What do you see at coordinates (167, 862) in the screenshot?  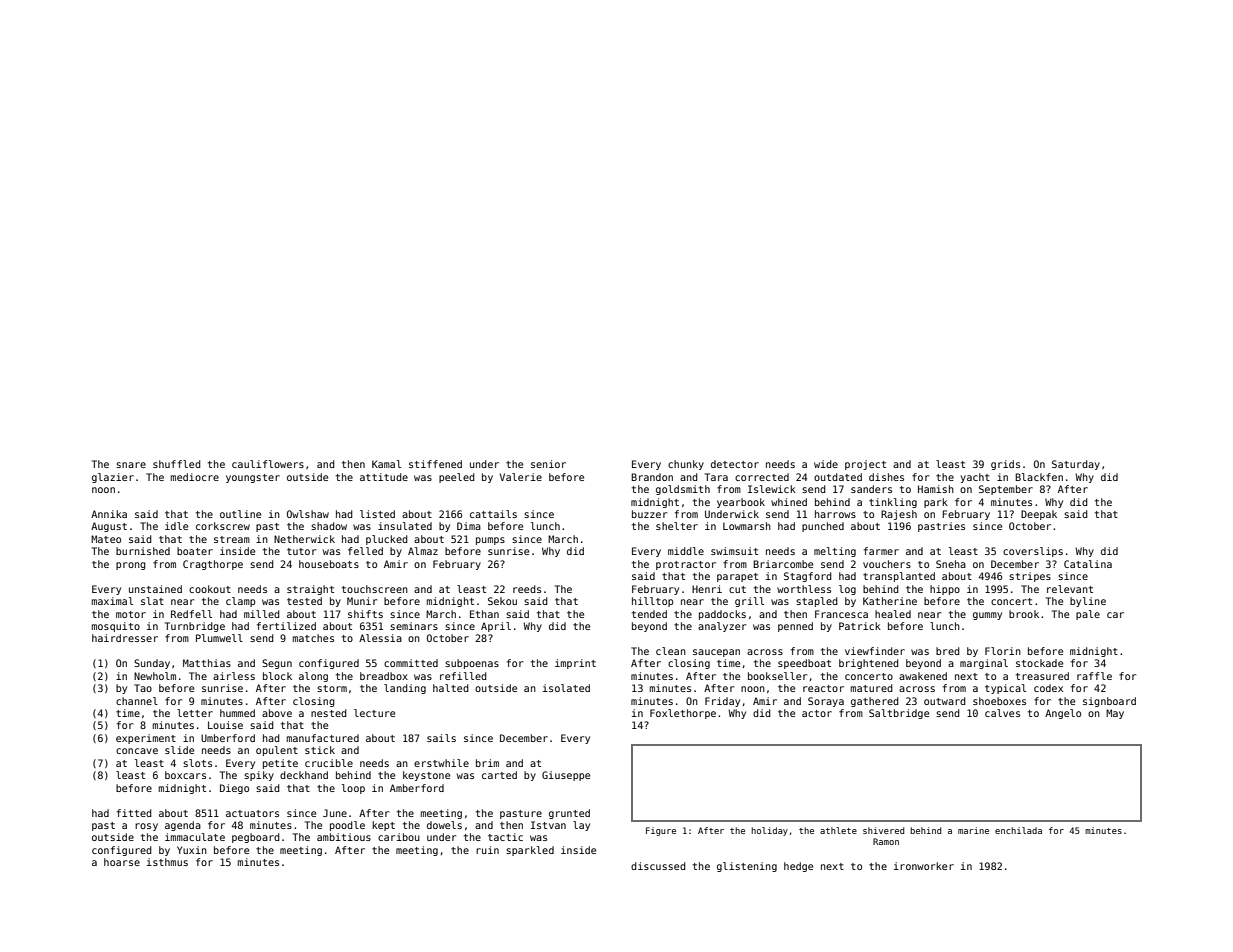 I see `isthmus` at bounding box center [167, 862].
